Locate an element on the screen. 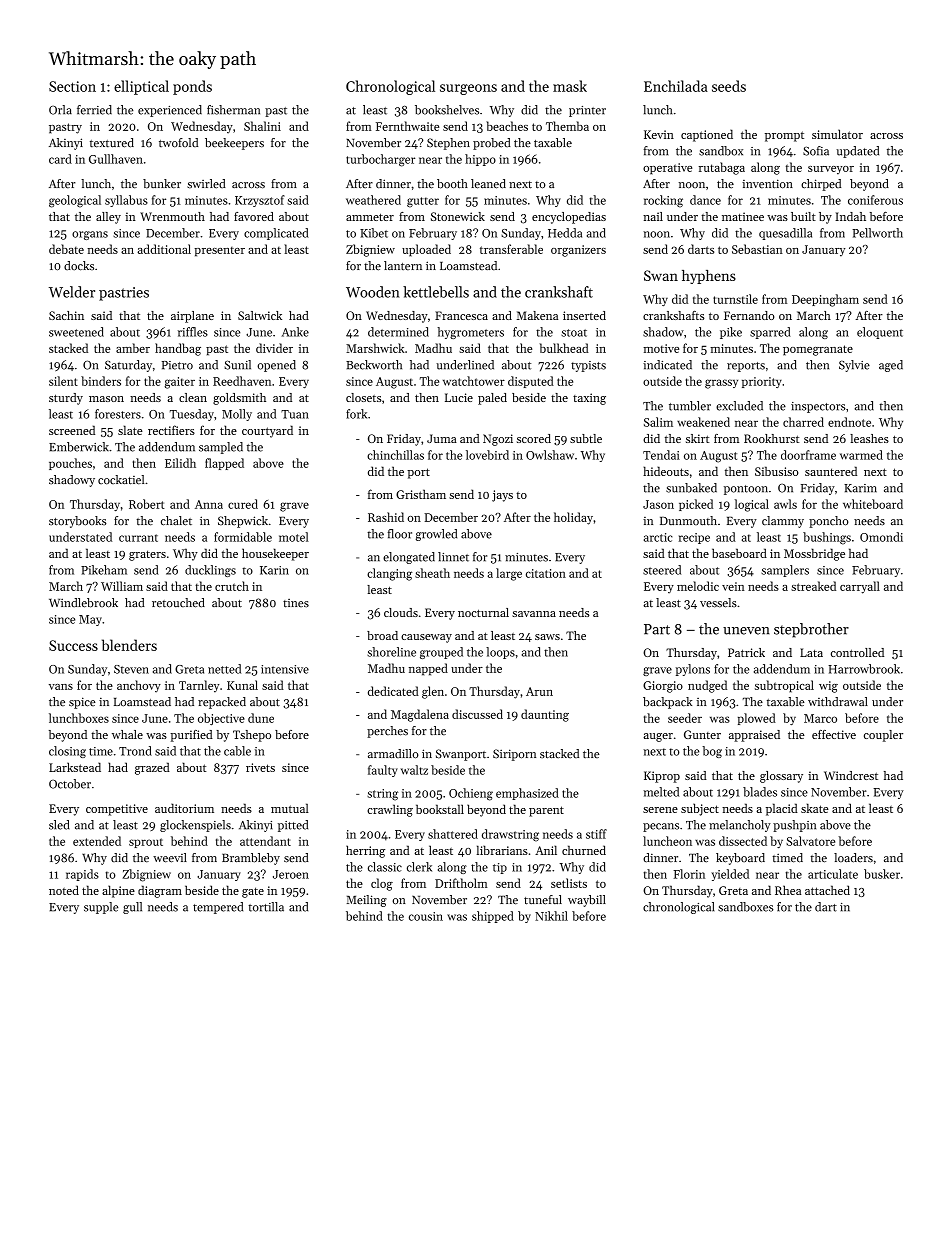 Image resolution: width=952 pixels, height=1233 pixels. tortilla is located at coordinates (266, 907).
